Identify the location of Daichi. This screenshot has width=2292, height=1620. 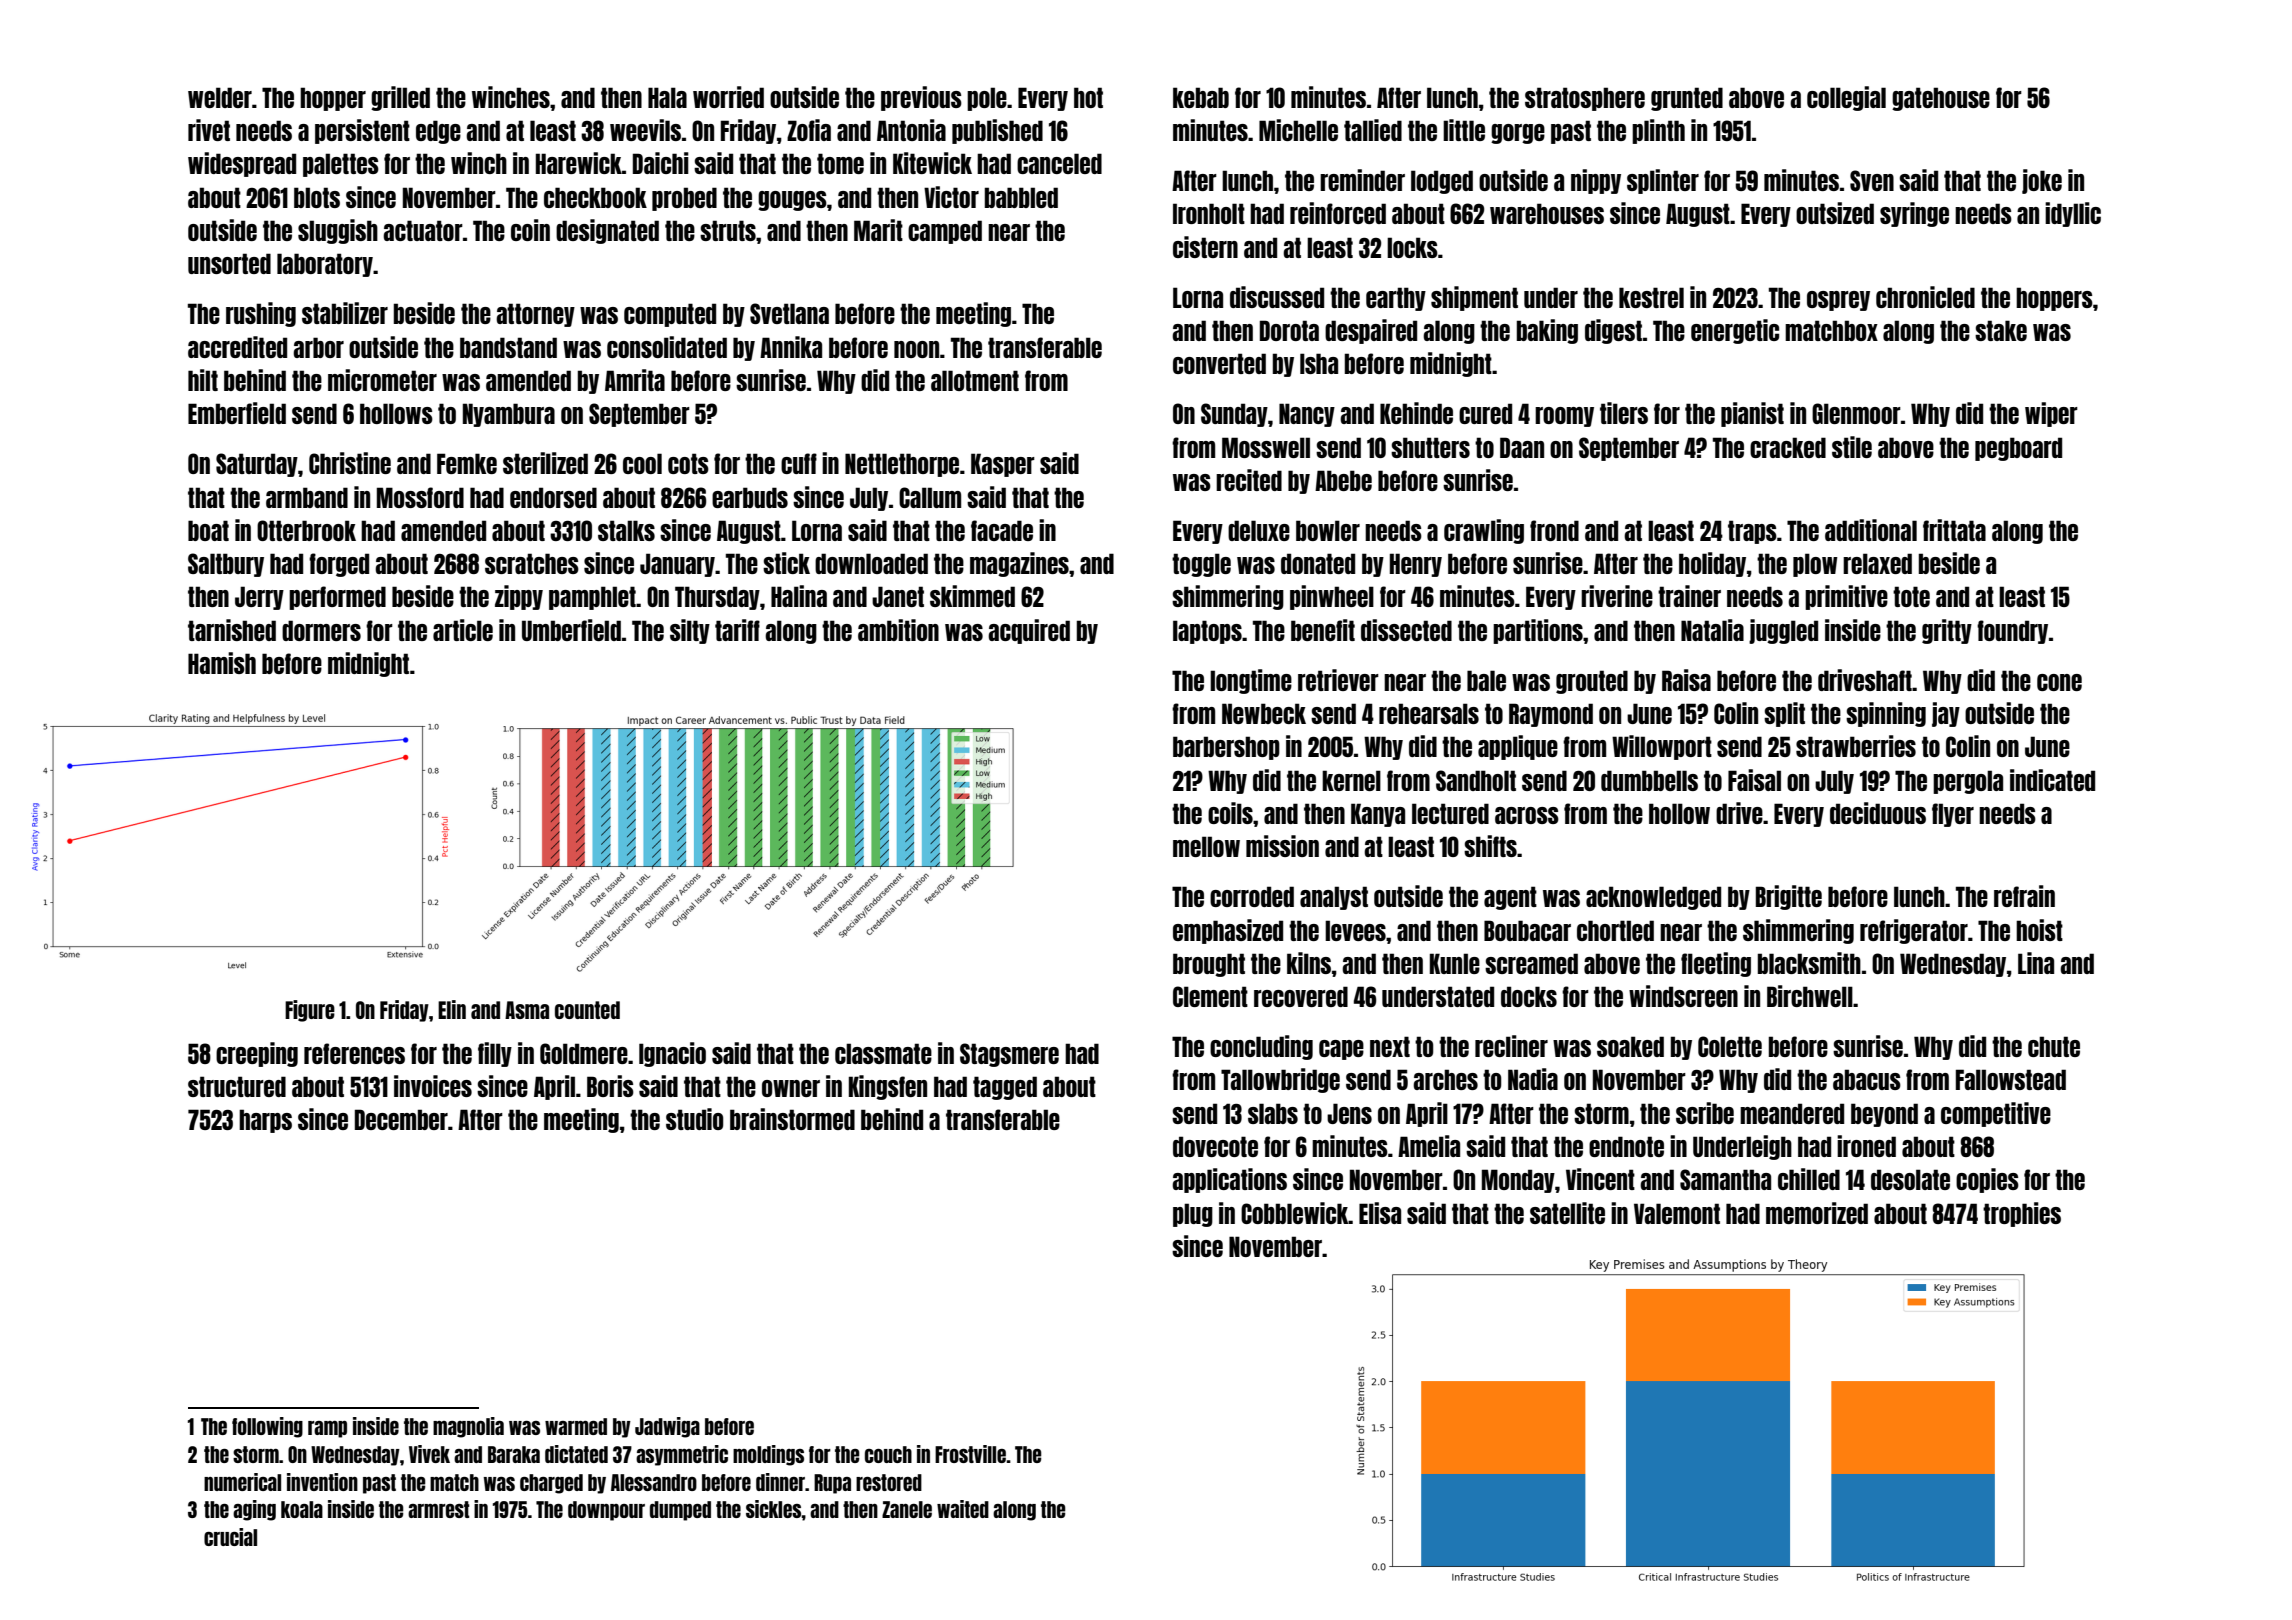
(661, 163).
